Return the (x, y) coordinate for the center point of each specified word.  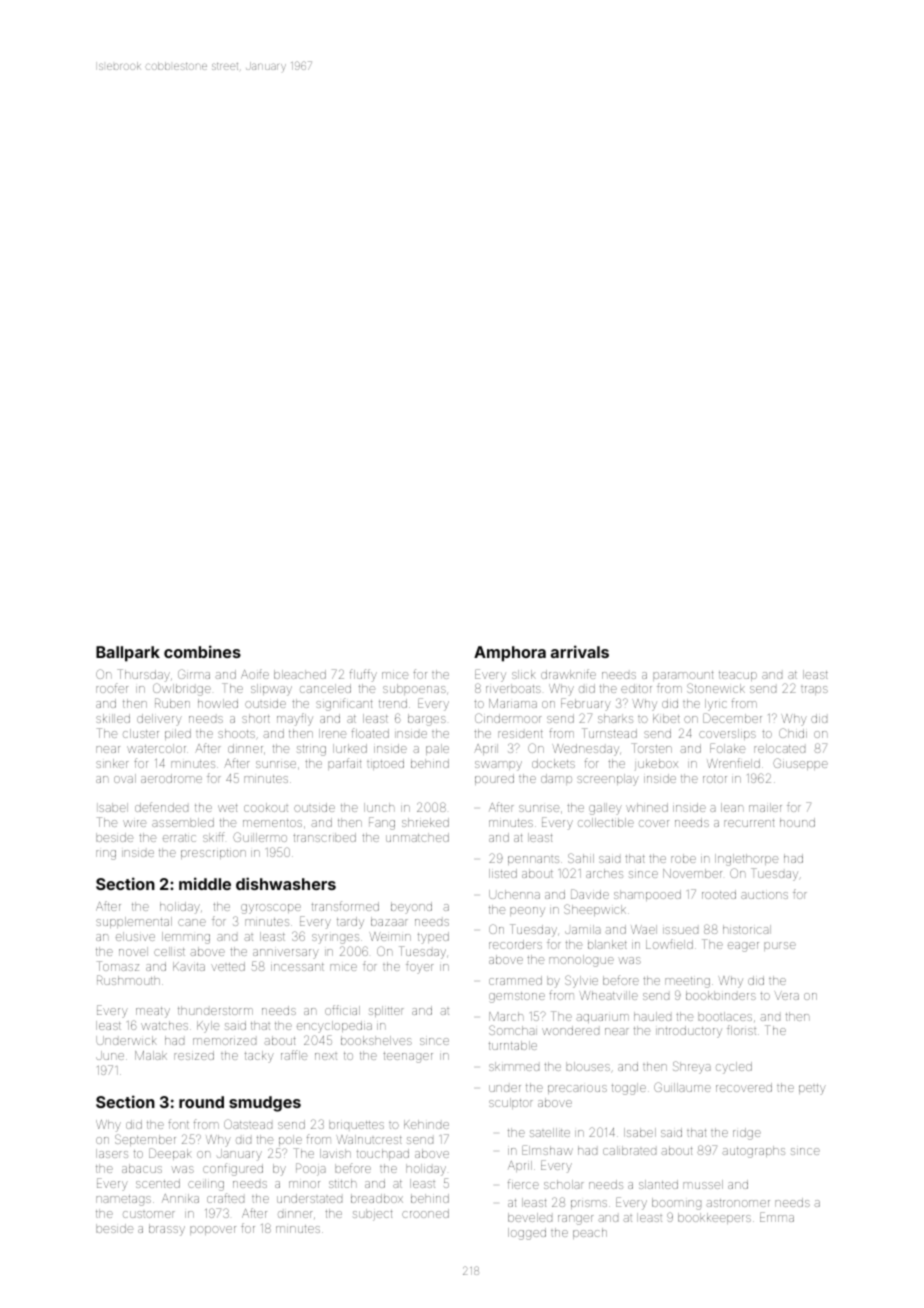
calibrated (629, 1150)
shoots (236, 733)
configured (233, 1169)
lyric (715, 705)
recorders (515, 944)
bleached (300, 674)
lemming (186, 938)
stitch (342, 1183)
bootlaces (725, 1016)
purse (780, 946)
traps (814, 690)
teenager (408, 1057)
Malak (151, 1055)
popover (213, 1230)
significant (344, 704)
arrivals (580, 651)
